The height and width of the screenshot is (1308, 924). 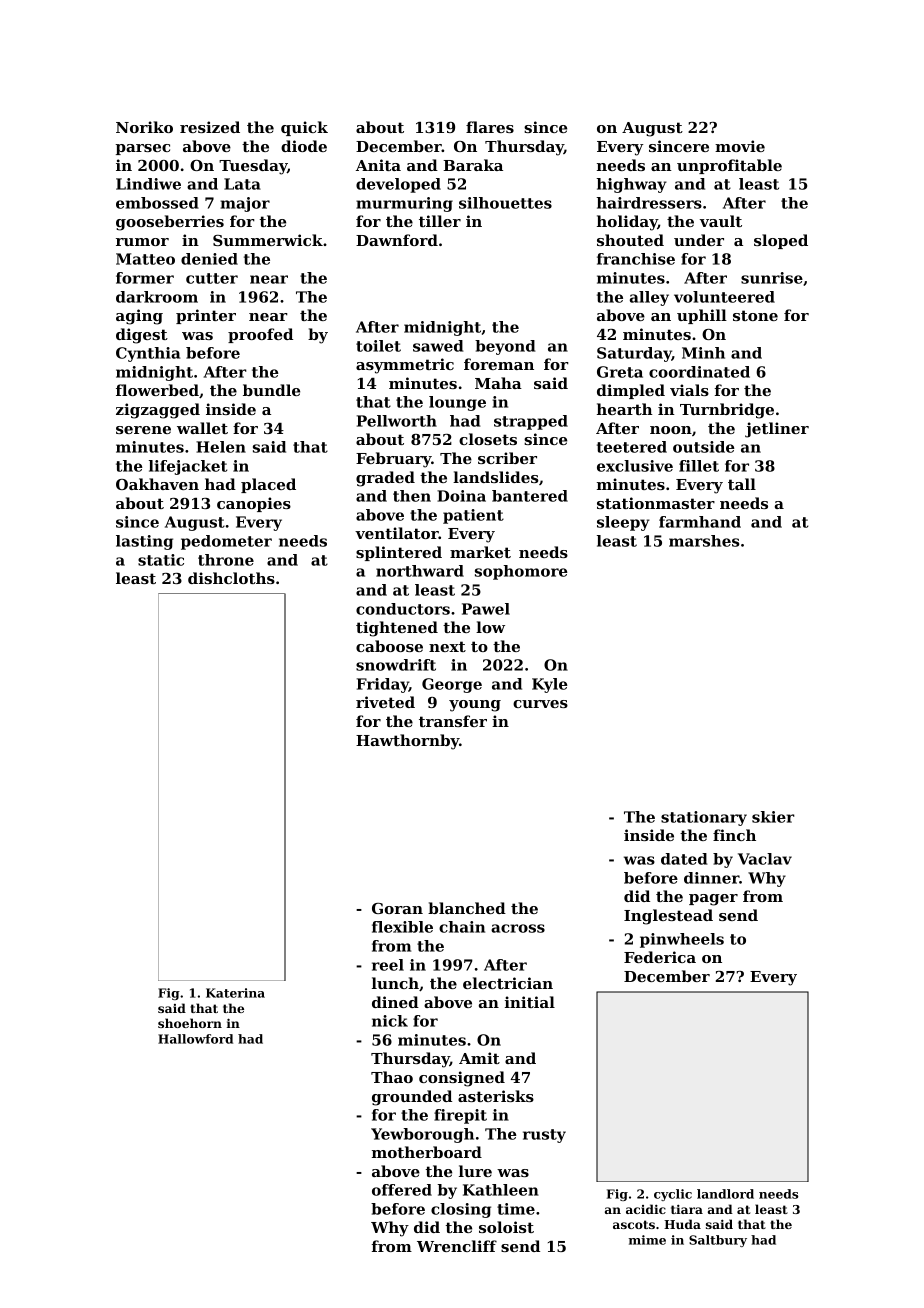 I want to click on skier, so click(x=773, y=817).
